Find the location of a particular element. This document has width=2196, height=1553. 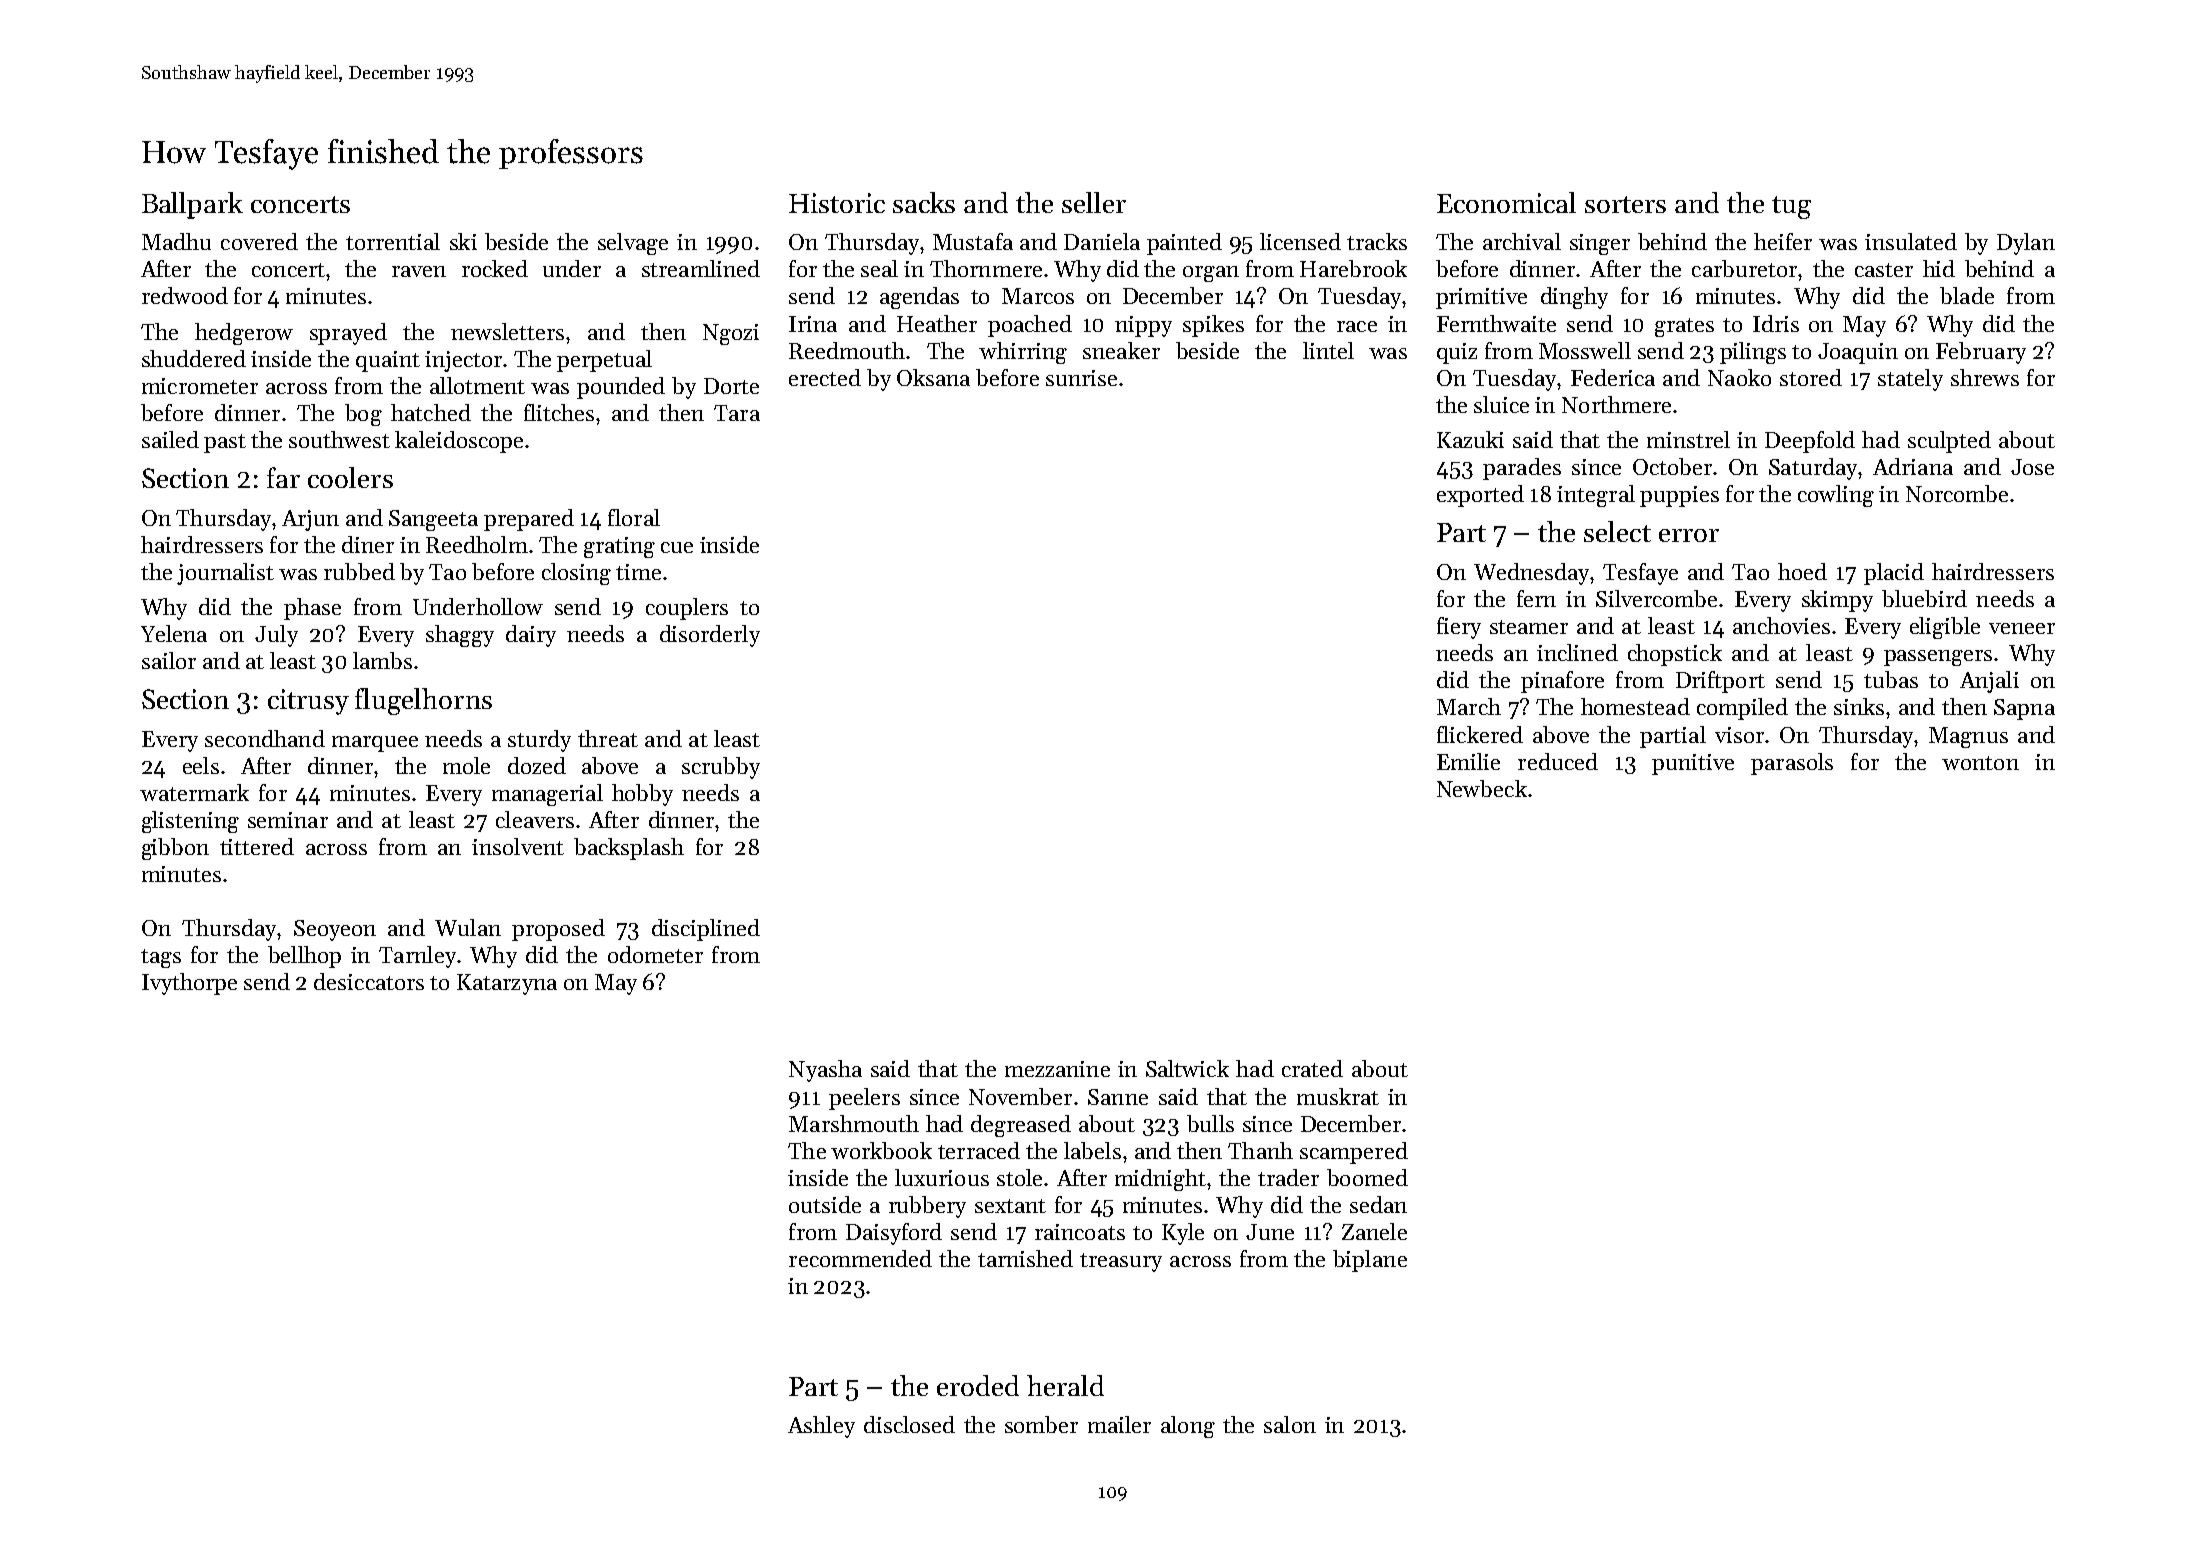

tug is located at coordinates (1791, 207).
